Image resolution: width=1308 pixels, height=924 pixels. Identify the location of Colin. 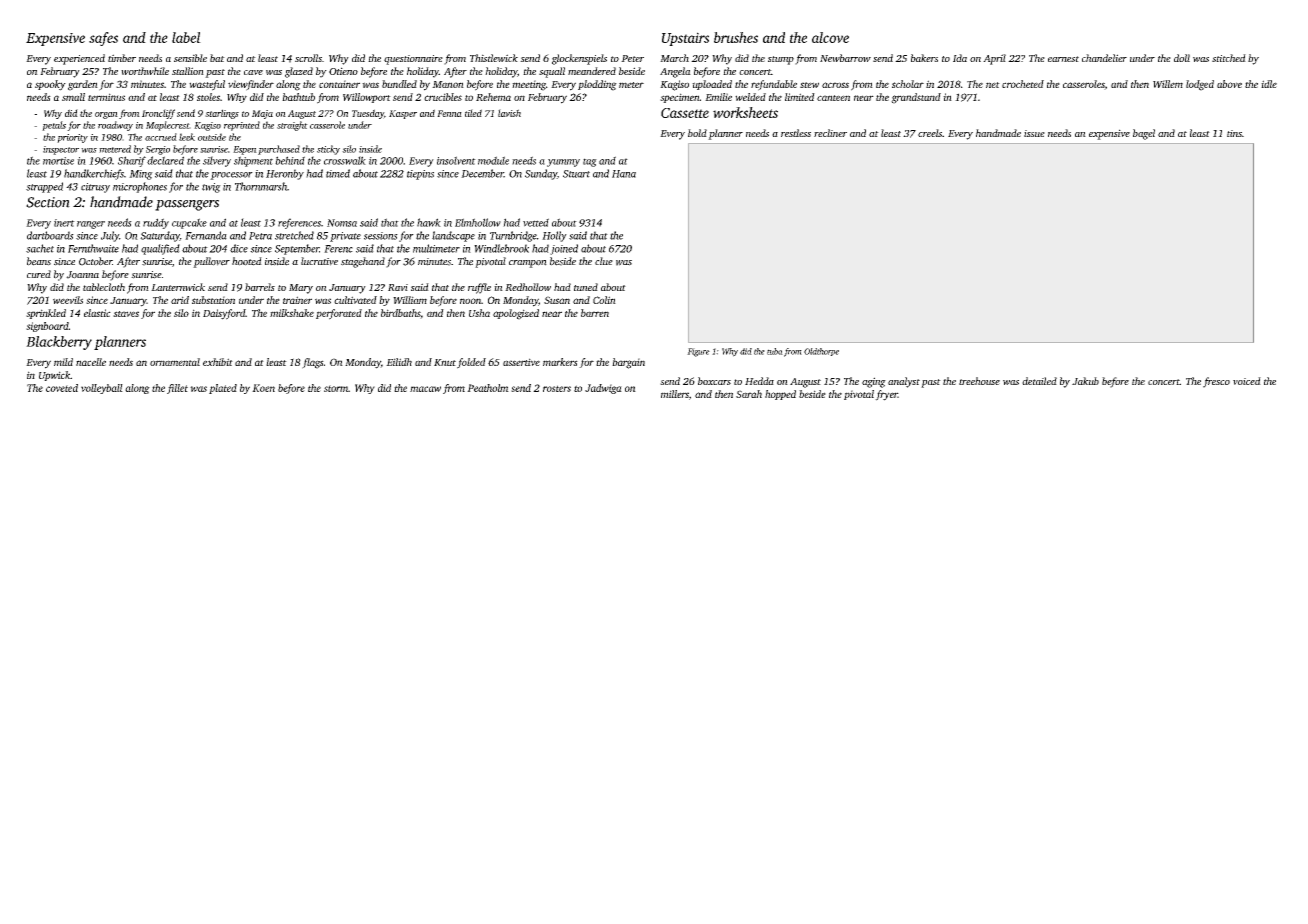
(604, 300).
